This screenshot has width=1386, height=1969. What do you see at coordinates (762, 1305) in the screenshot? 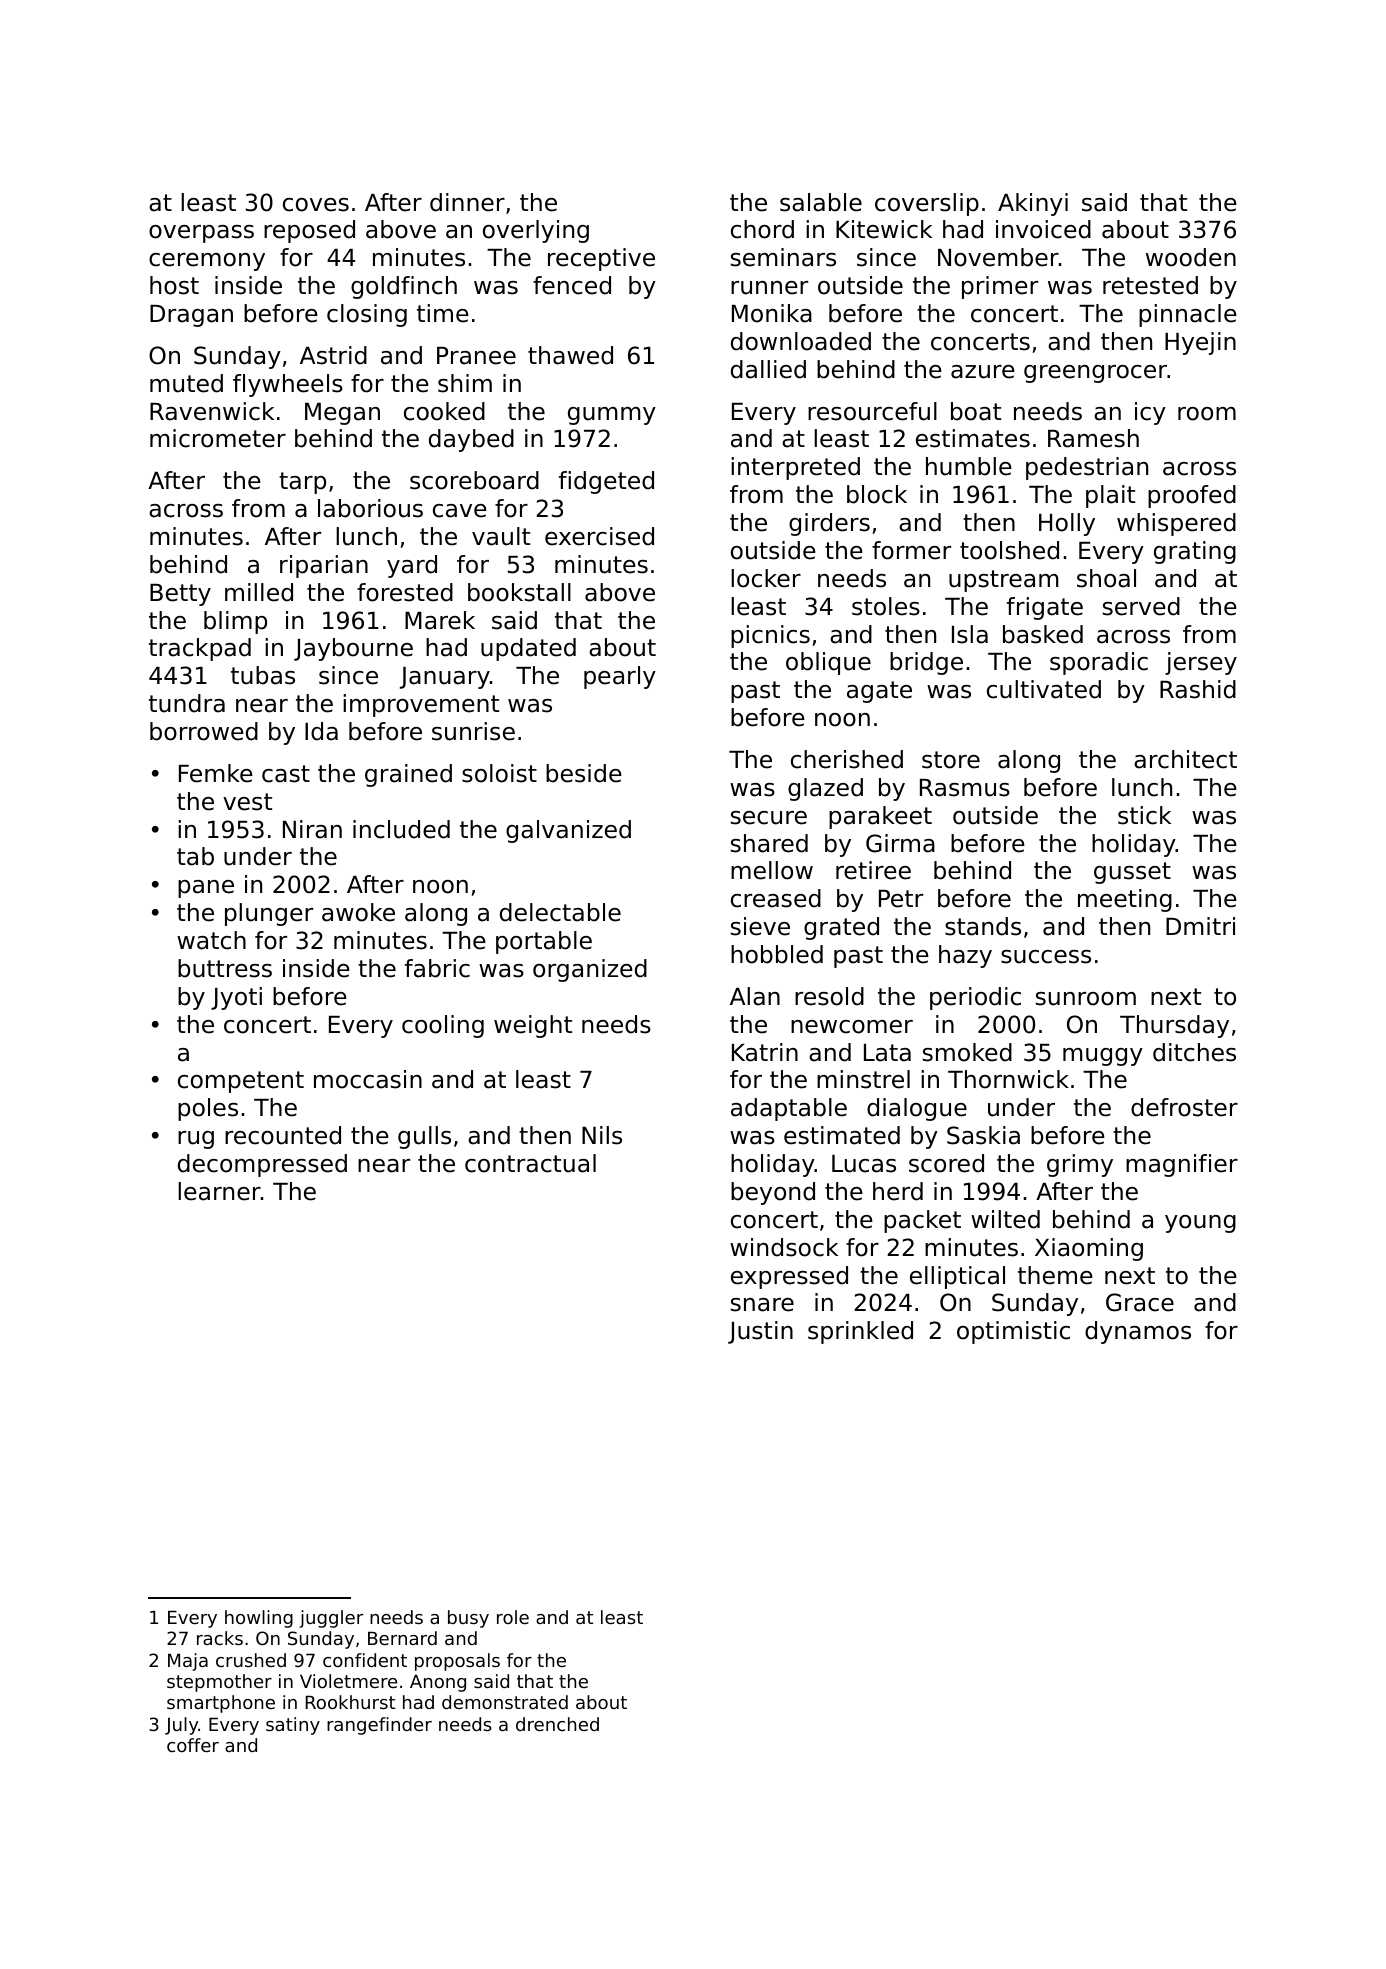
I see `snare` at bounding box center [762, 1305].
